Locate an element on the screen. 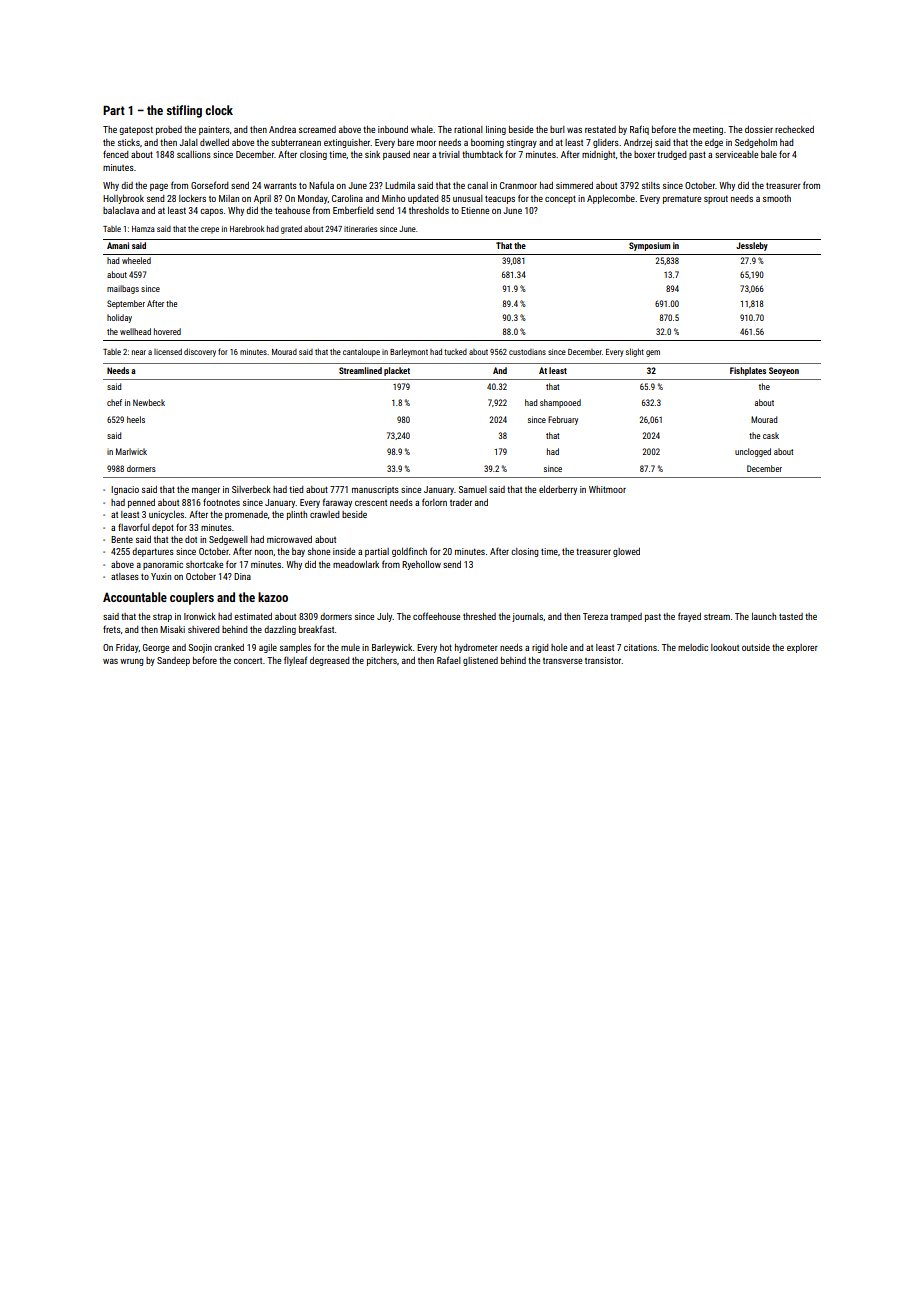 The image size is (924, 1308). cask is located at coordinates (771, 435).
